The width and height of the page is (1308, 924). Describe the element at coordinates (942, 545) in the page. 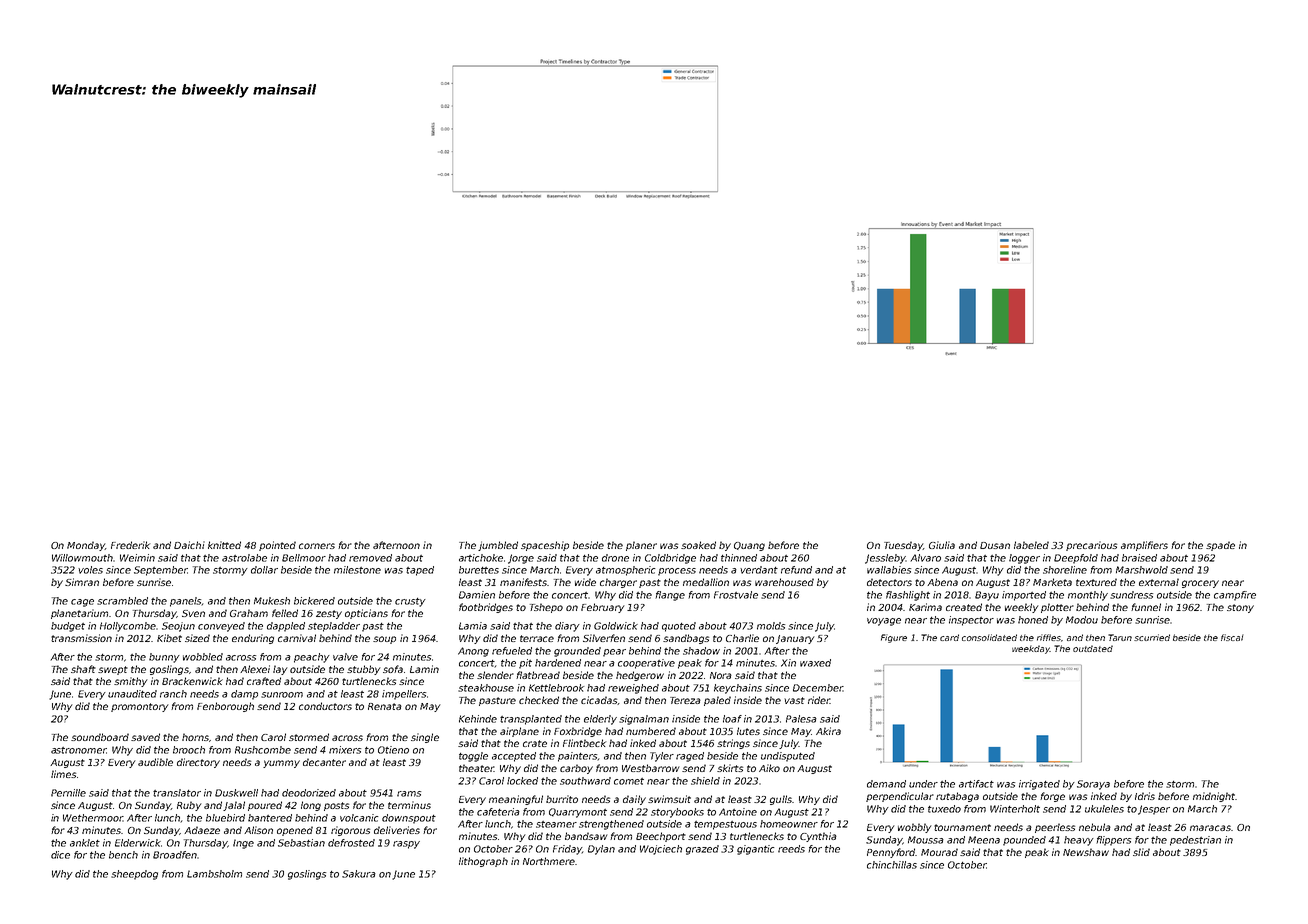

I see `Giulia` at that location.
